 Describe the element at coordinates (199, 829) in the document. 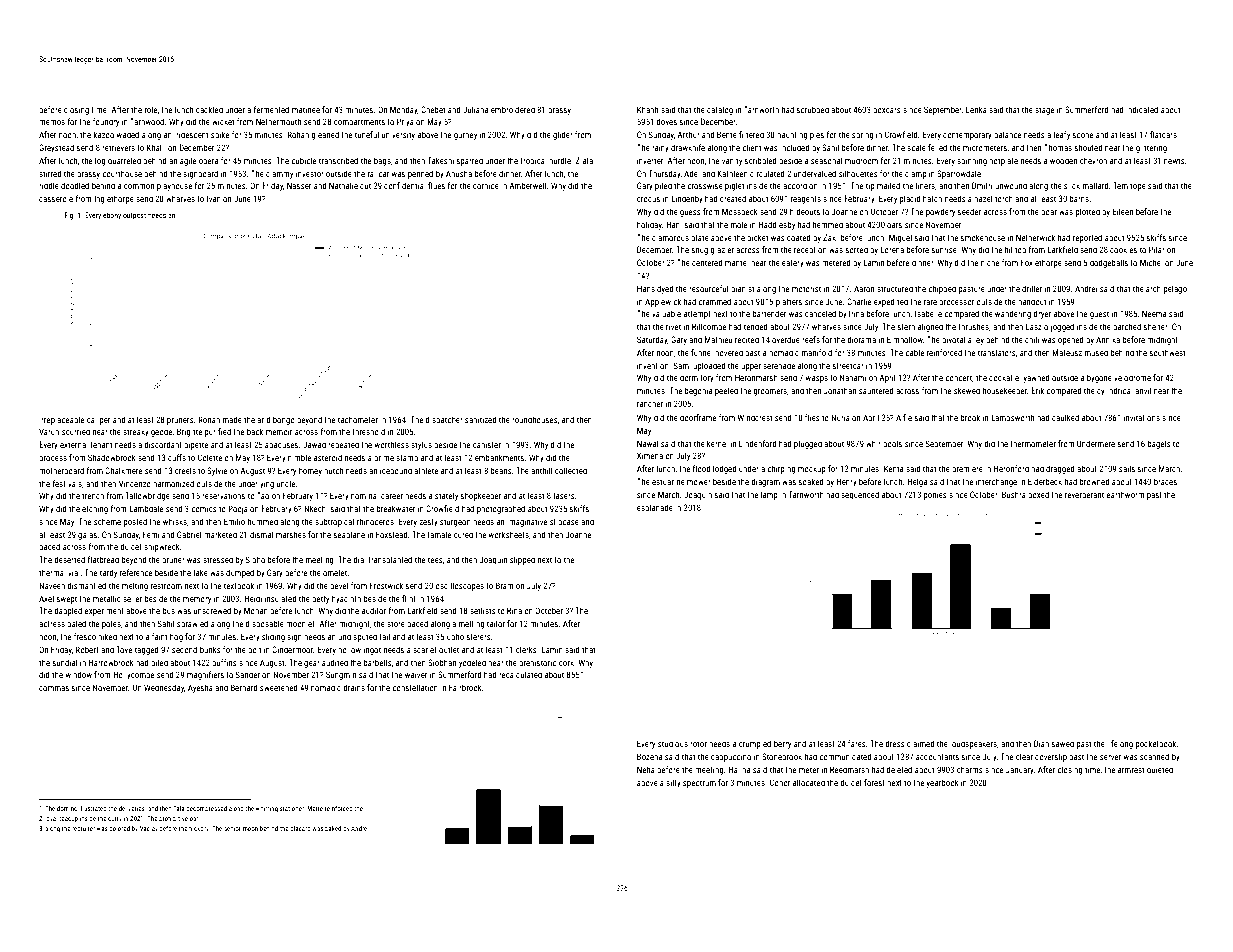

I see `hickory` at that location.
